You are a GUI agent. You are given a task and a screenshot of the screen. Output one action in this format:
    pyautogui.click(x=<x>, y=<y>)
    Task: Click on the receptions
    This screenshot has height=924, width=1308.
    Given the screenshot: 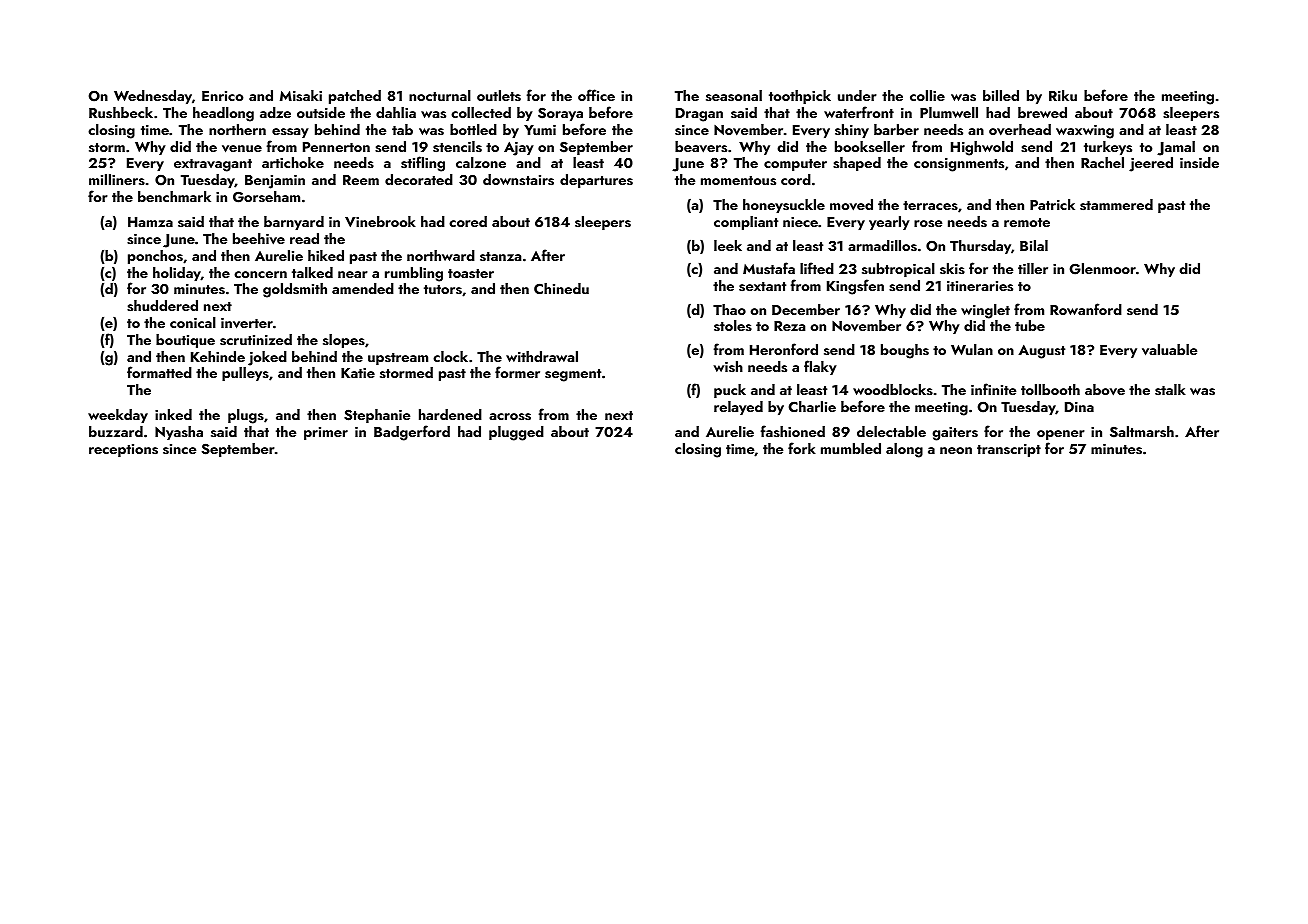 What is the action you would take?
    pyautogui.click(x=123, y=450)
